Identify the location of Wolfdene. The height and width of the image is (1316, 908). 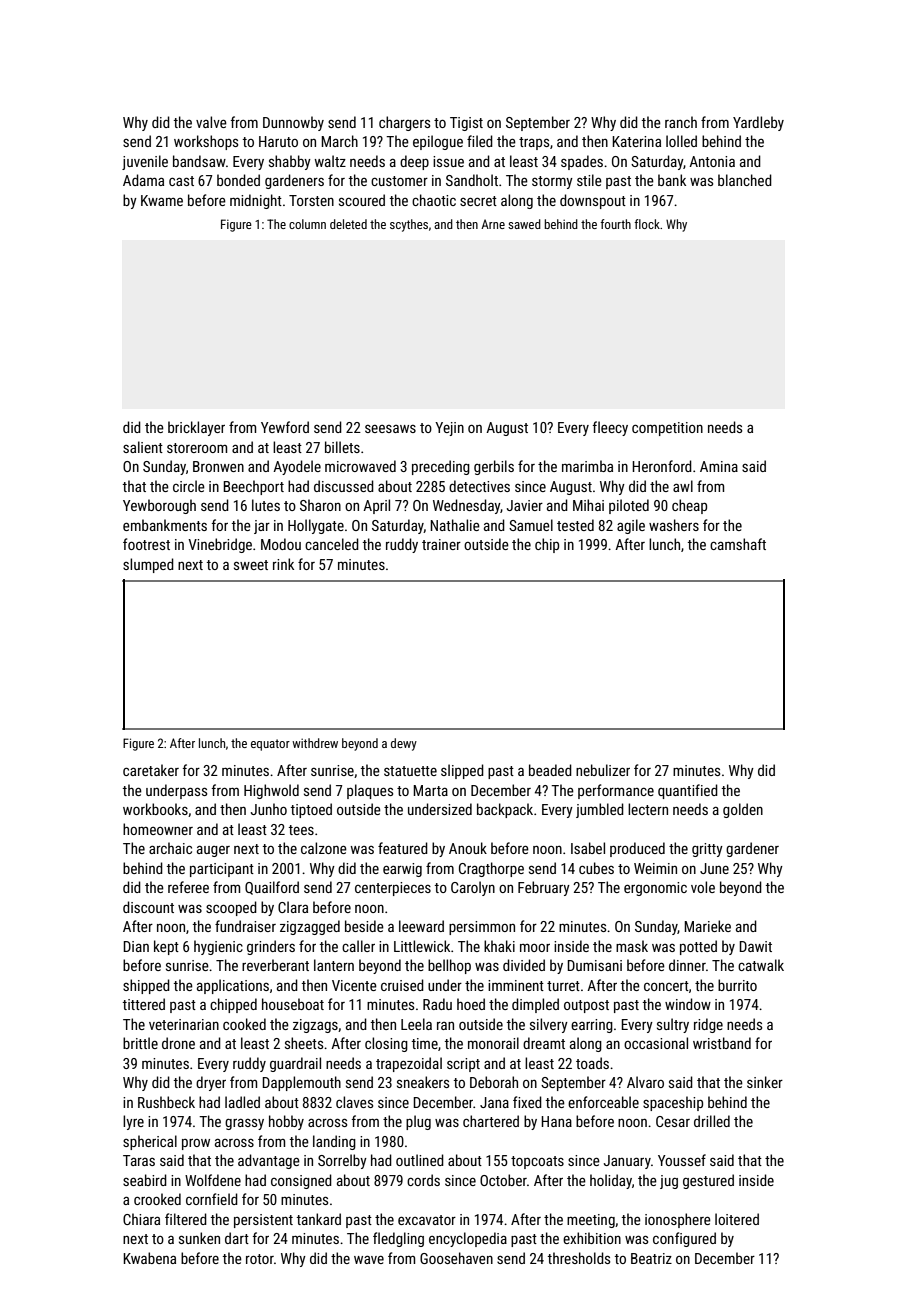
(213, 1180).
